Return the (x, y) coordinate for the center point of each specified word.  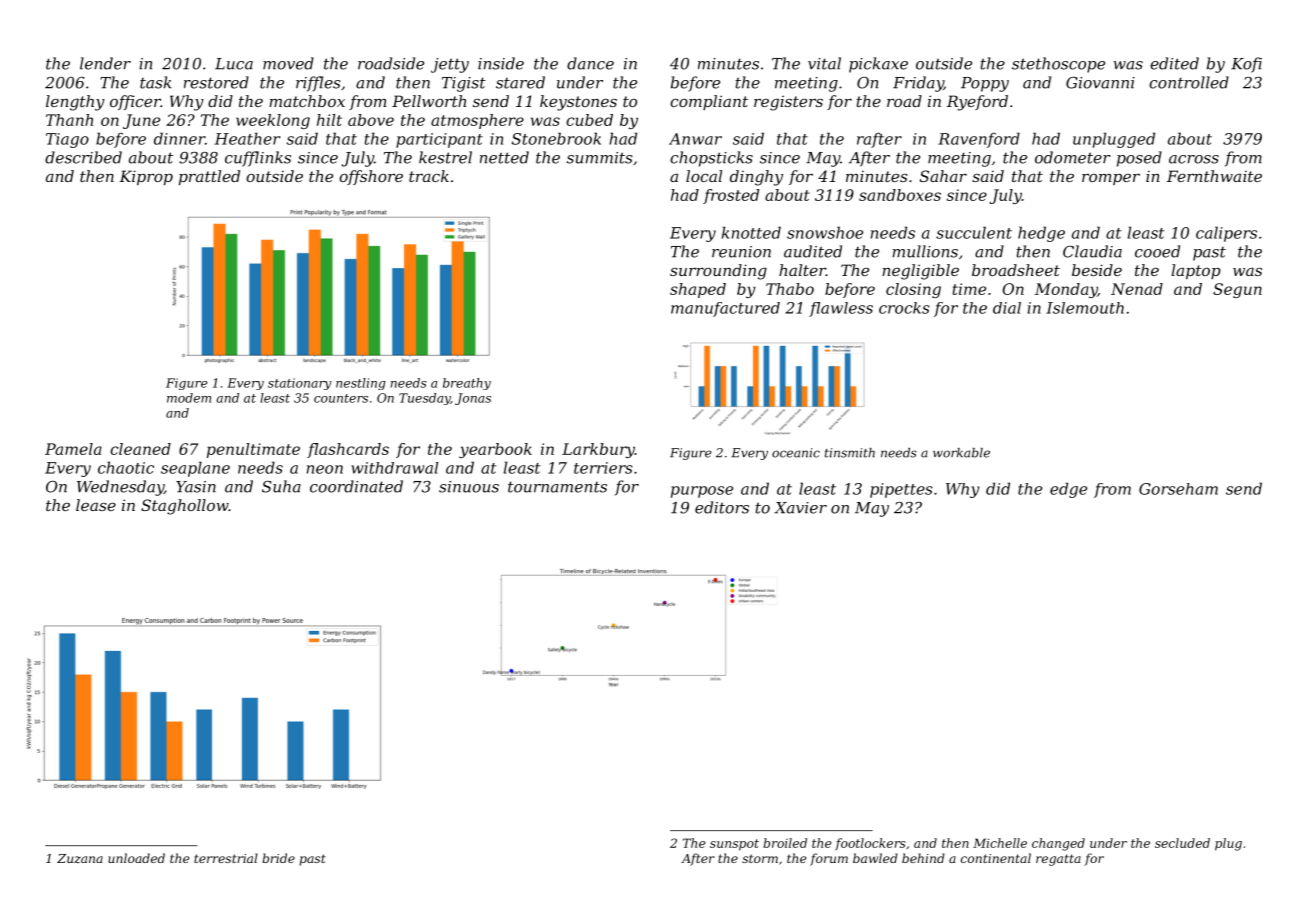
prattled (209, 177)
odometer (1073, 157)
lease (96, 505)
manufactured (725, 309)
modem (189, 398)
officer (135, 102)
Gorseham (1178, 489)
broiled (785, 843)
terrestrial (226, 858)
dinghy (756, 178)
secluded (1182, 843)
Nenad (1137, 289)
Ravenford (979, 140)
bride (278, 858)
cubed (589, 120)
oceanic (796, 453)
